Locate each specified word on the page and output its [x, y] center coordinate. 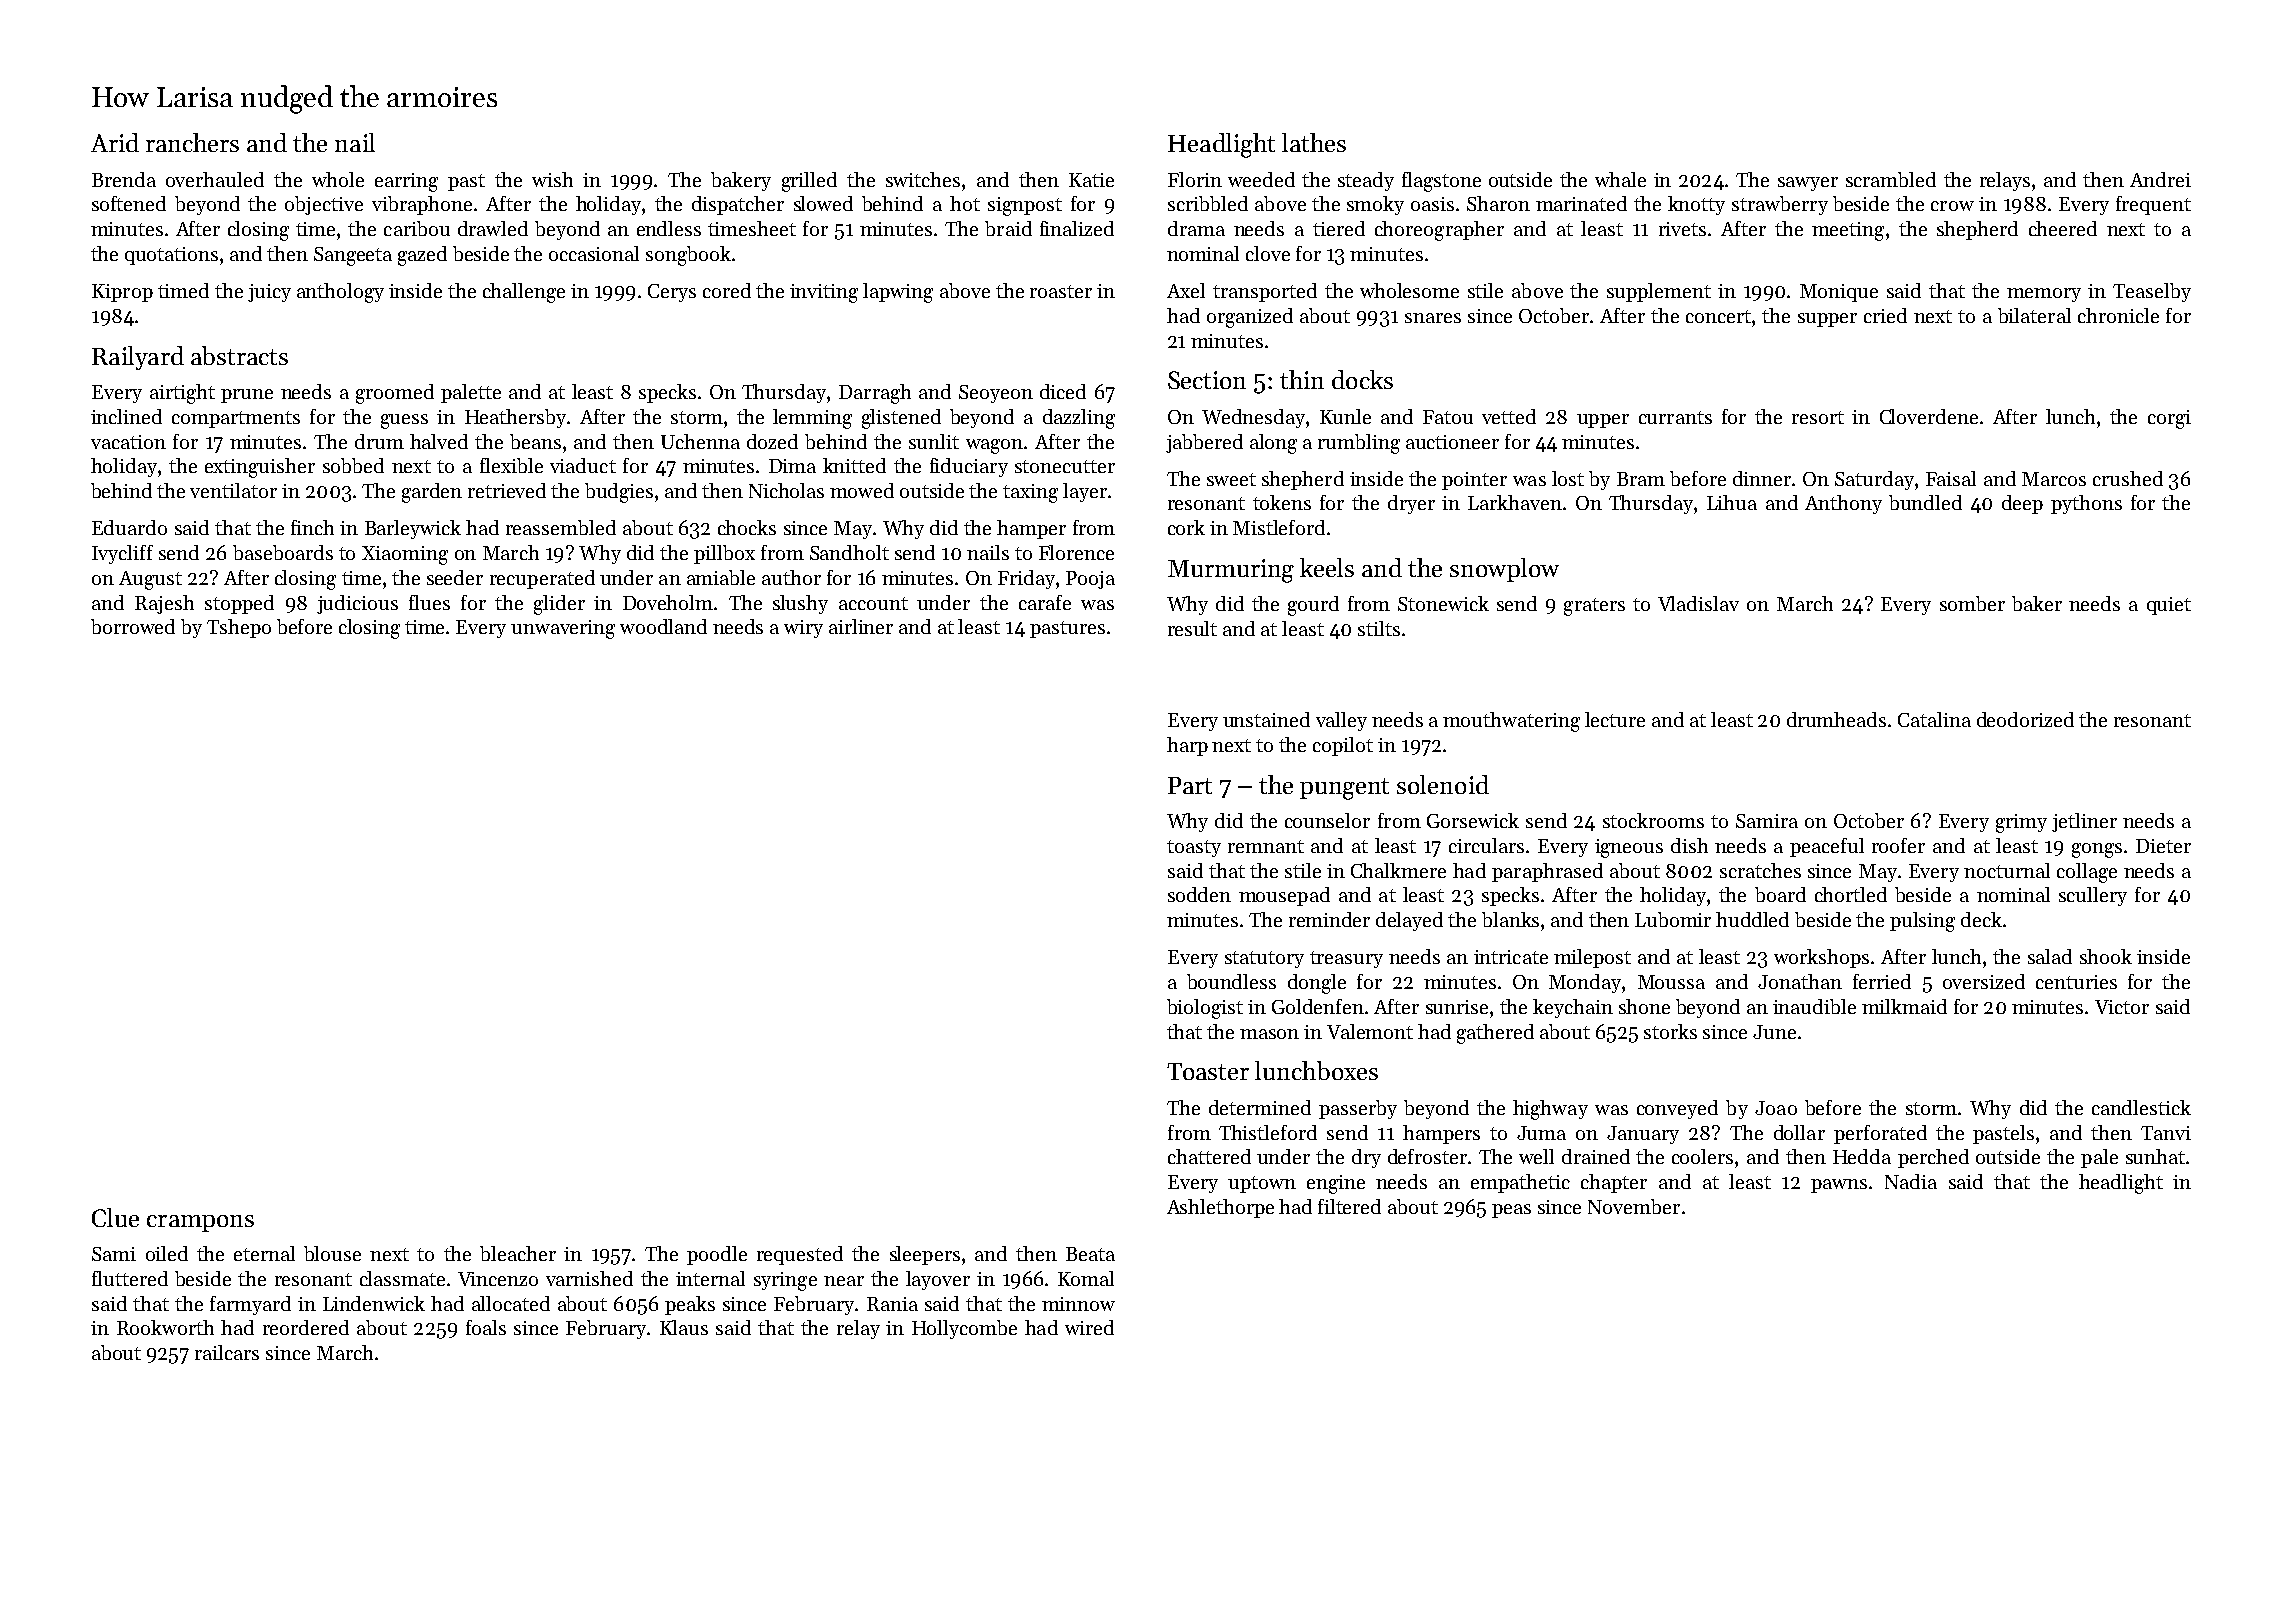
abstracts [239, 355]
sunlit [934, 441]
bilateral [2034, 315]
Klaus [684, 1327]
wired [1089, 1327]
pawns [1839, 1186]
